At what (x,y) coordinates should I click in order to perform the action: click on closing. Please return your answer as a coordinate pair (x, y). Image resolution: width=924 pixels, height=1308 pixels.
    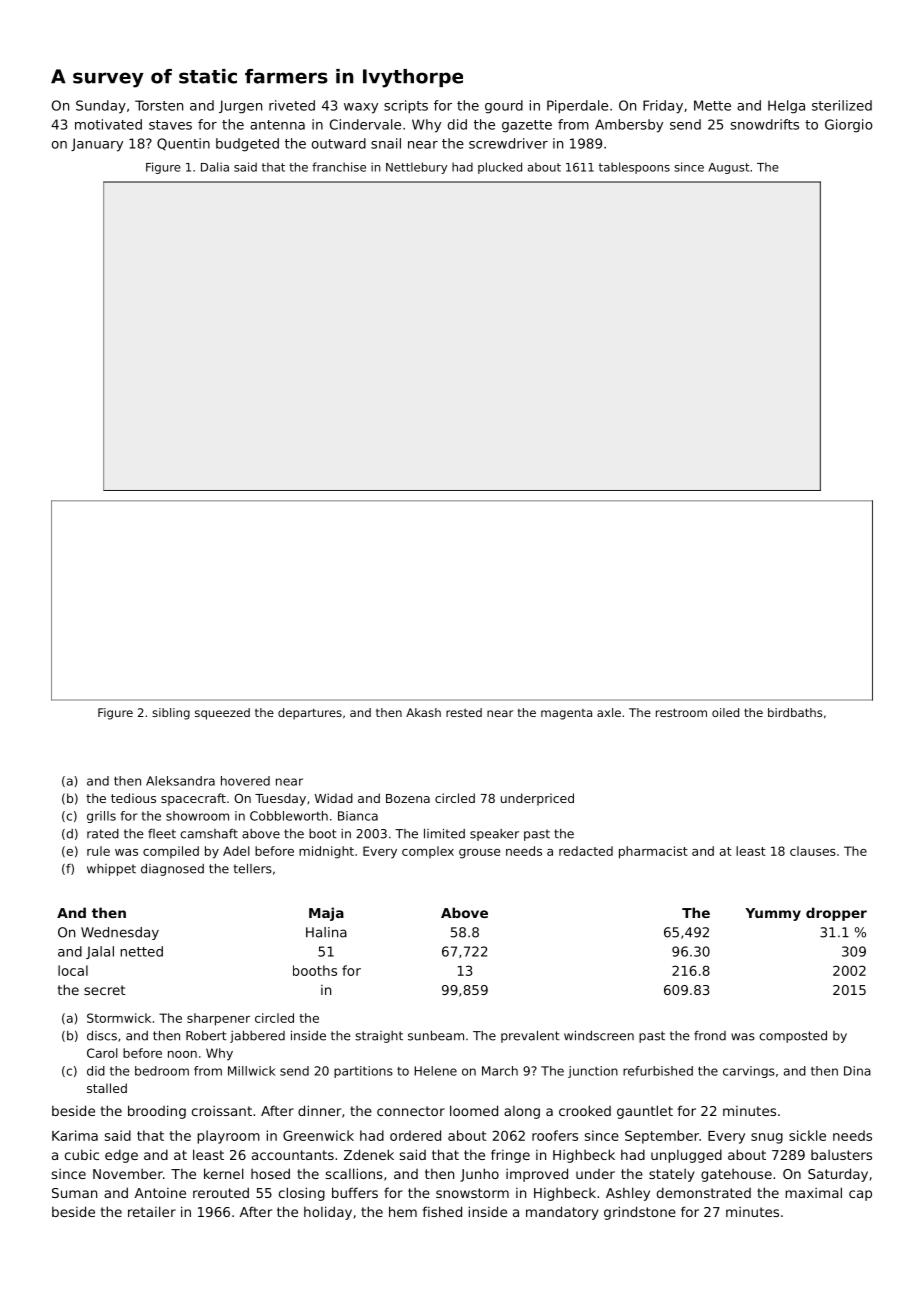
    Looking at the image, I should click on (302, 1194).
